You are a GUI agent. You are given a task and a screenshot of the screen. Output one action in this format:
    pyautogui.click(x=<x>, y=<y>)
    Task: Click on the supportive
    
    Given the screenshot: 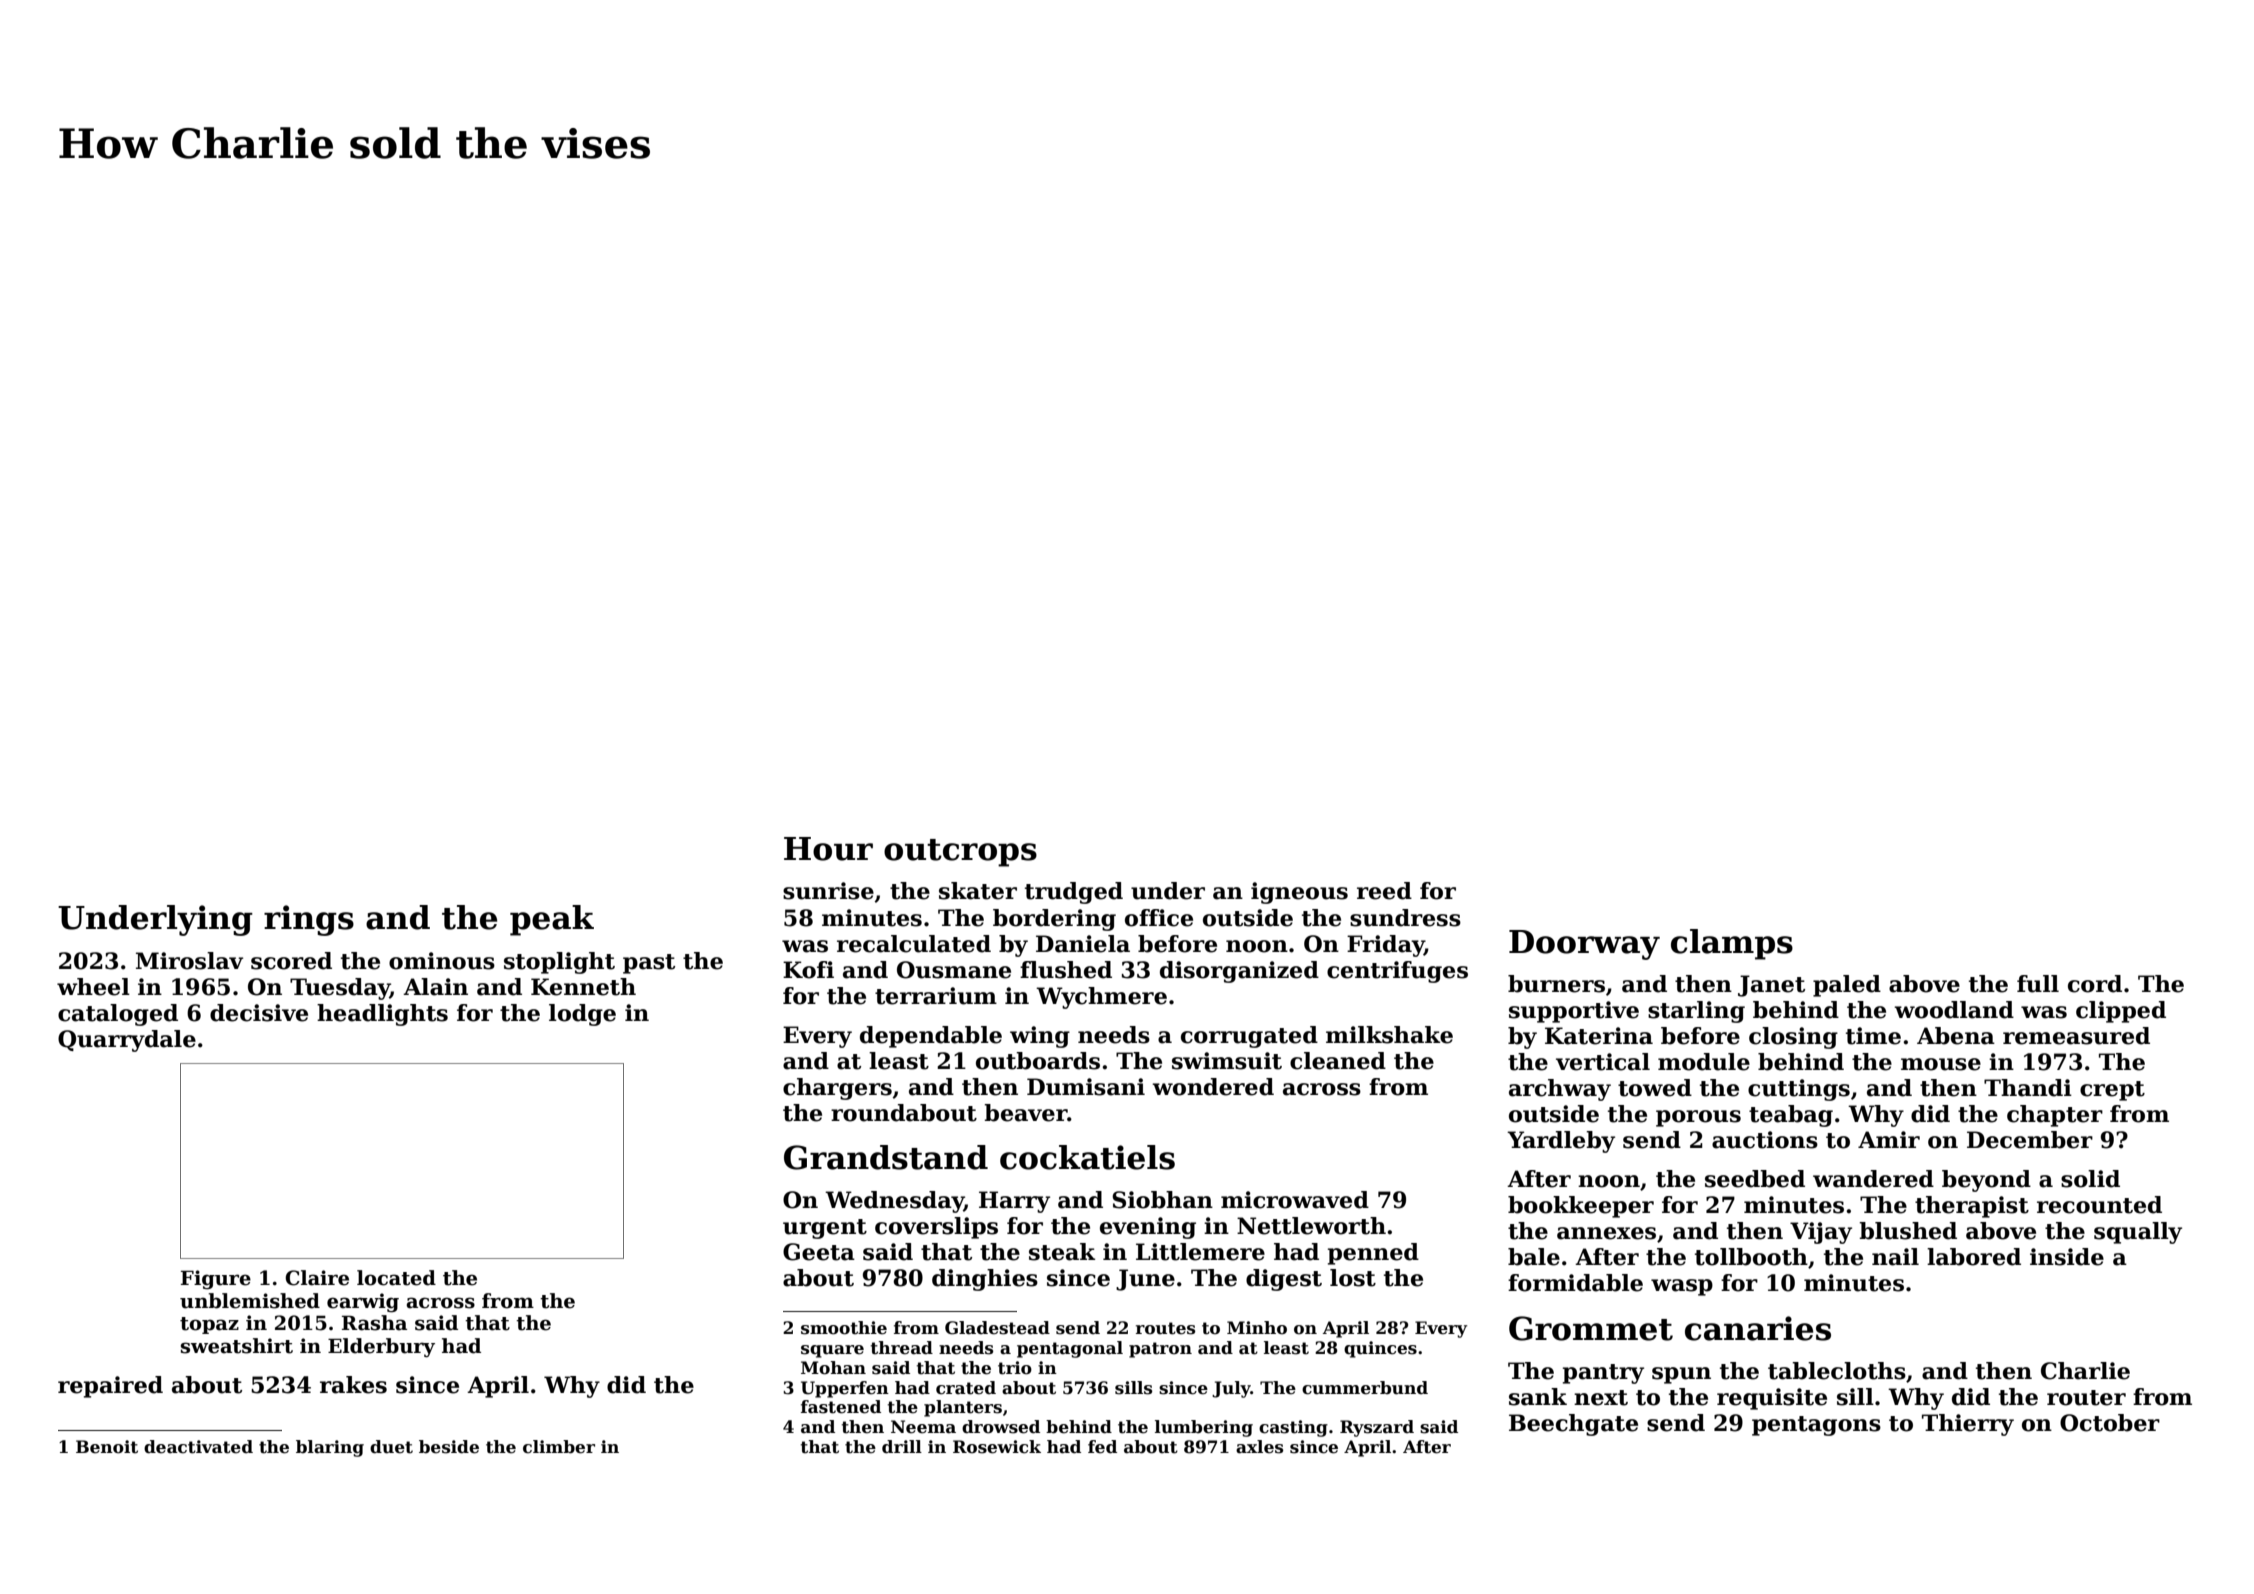 What is the action you would take?
    pyautogui.click(x=1574, y=1012)
